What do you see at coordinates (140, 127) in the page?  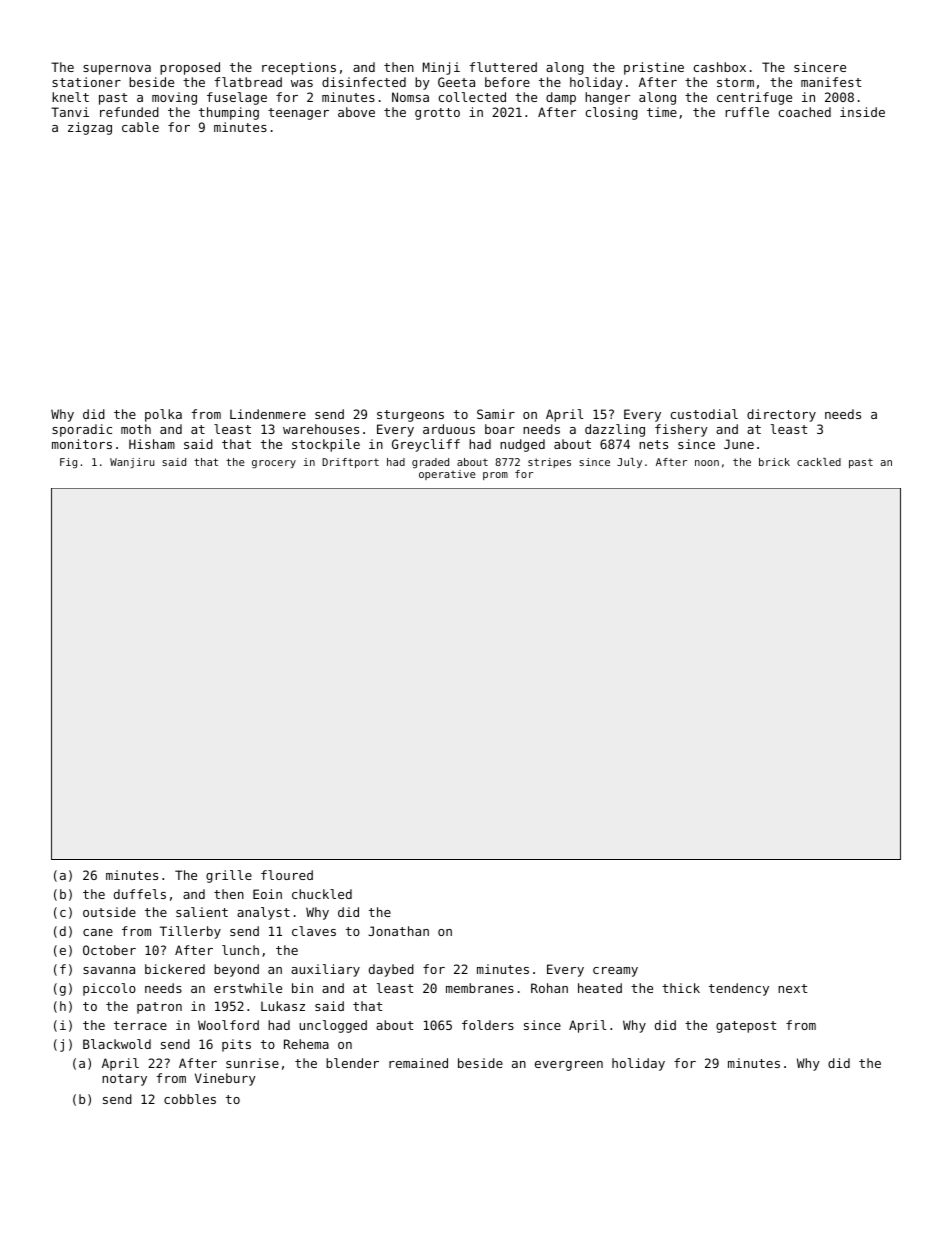 I see `cable` at bounding box center [140, 127].
